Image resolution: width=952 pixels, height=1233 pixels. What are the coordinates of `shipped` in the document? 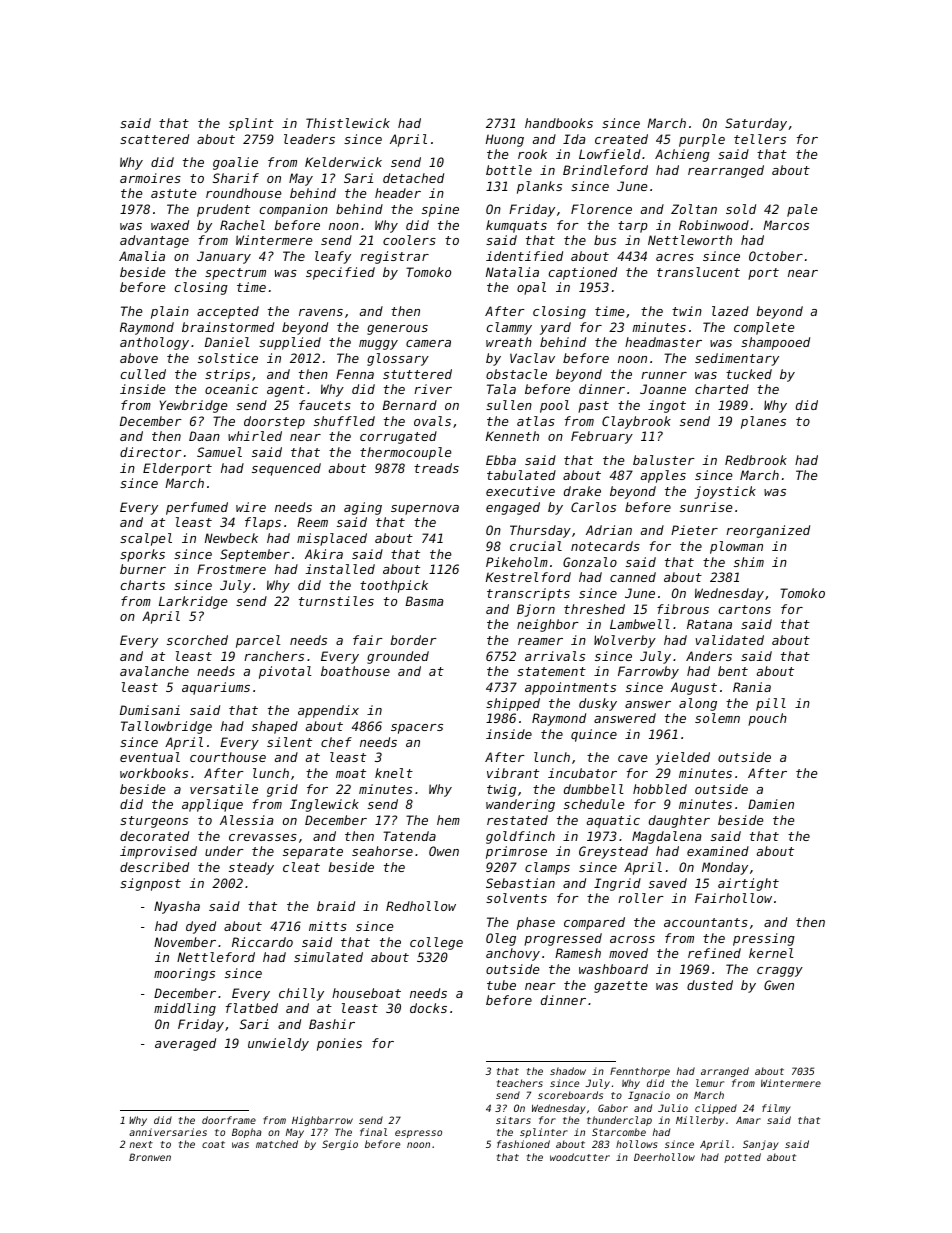 It's located at (513, 704).
